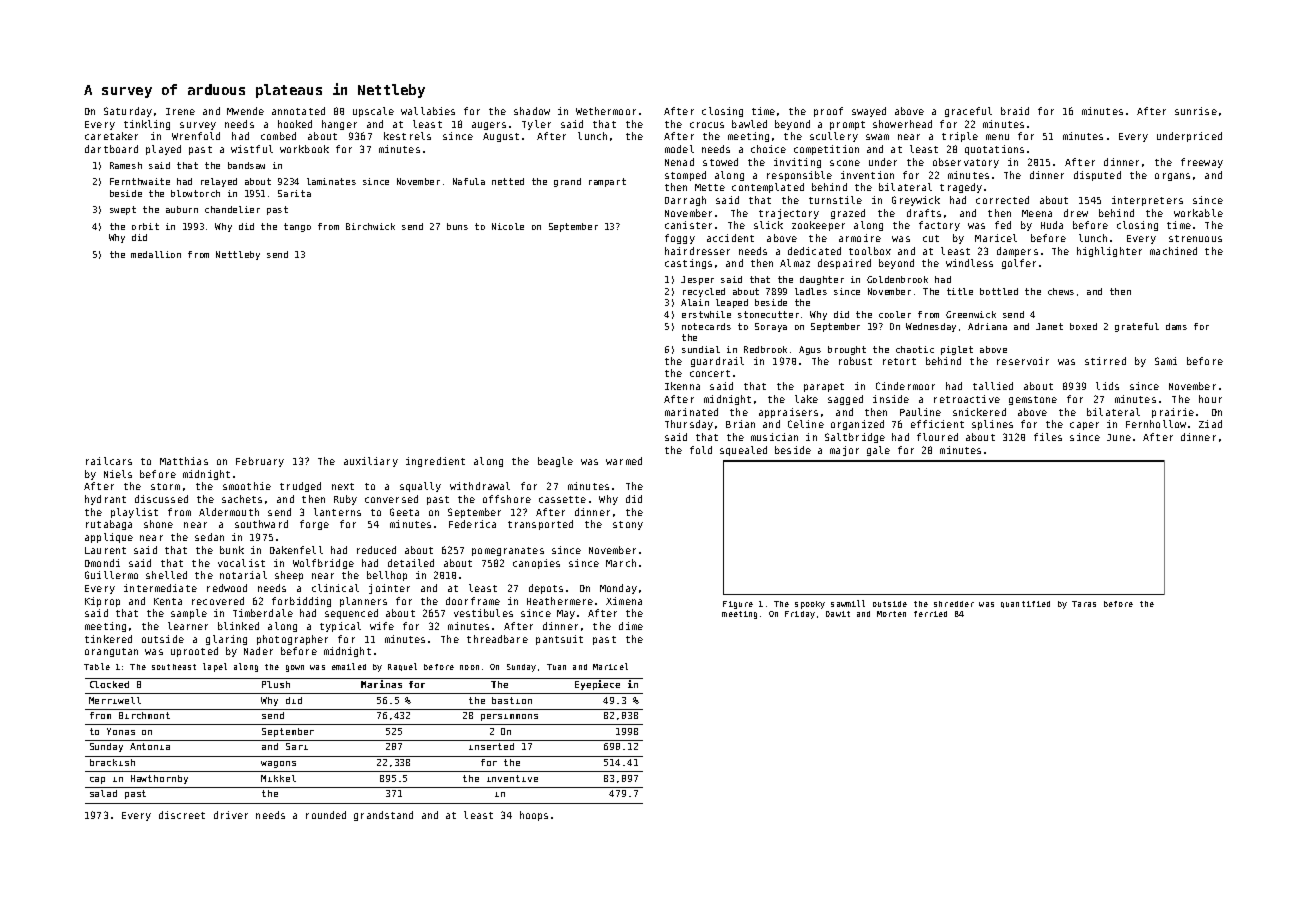 The height and width of the screenshot is (924, 1308). What do you see at coordinates (968, 112) in the screenshot?
I see `graceful` at bounding box center [968, 112].
